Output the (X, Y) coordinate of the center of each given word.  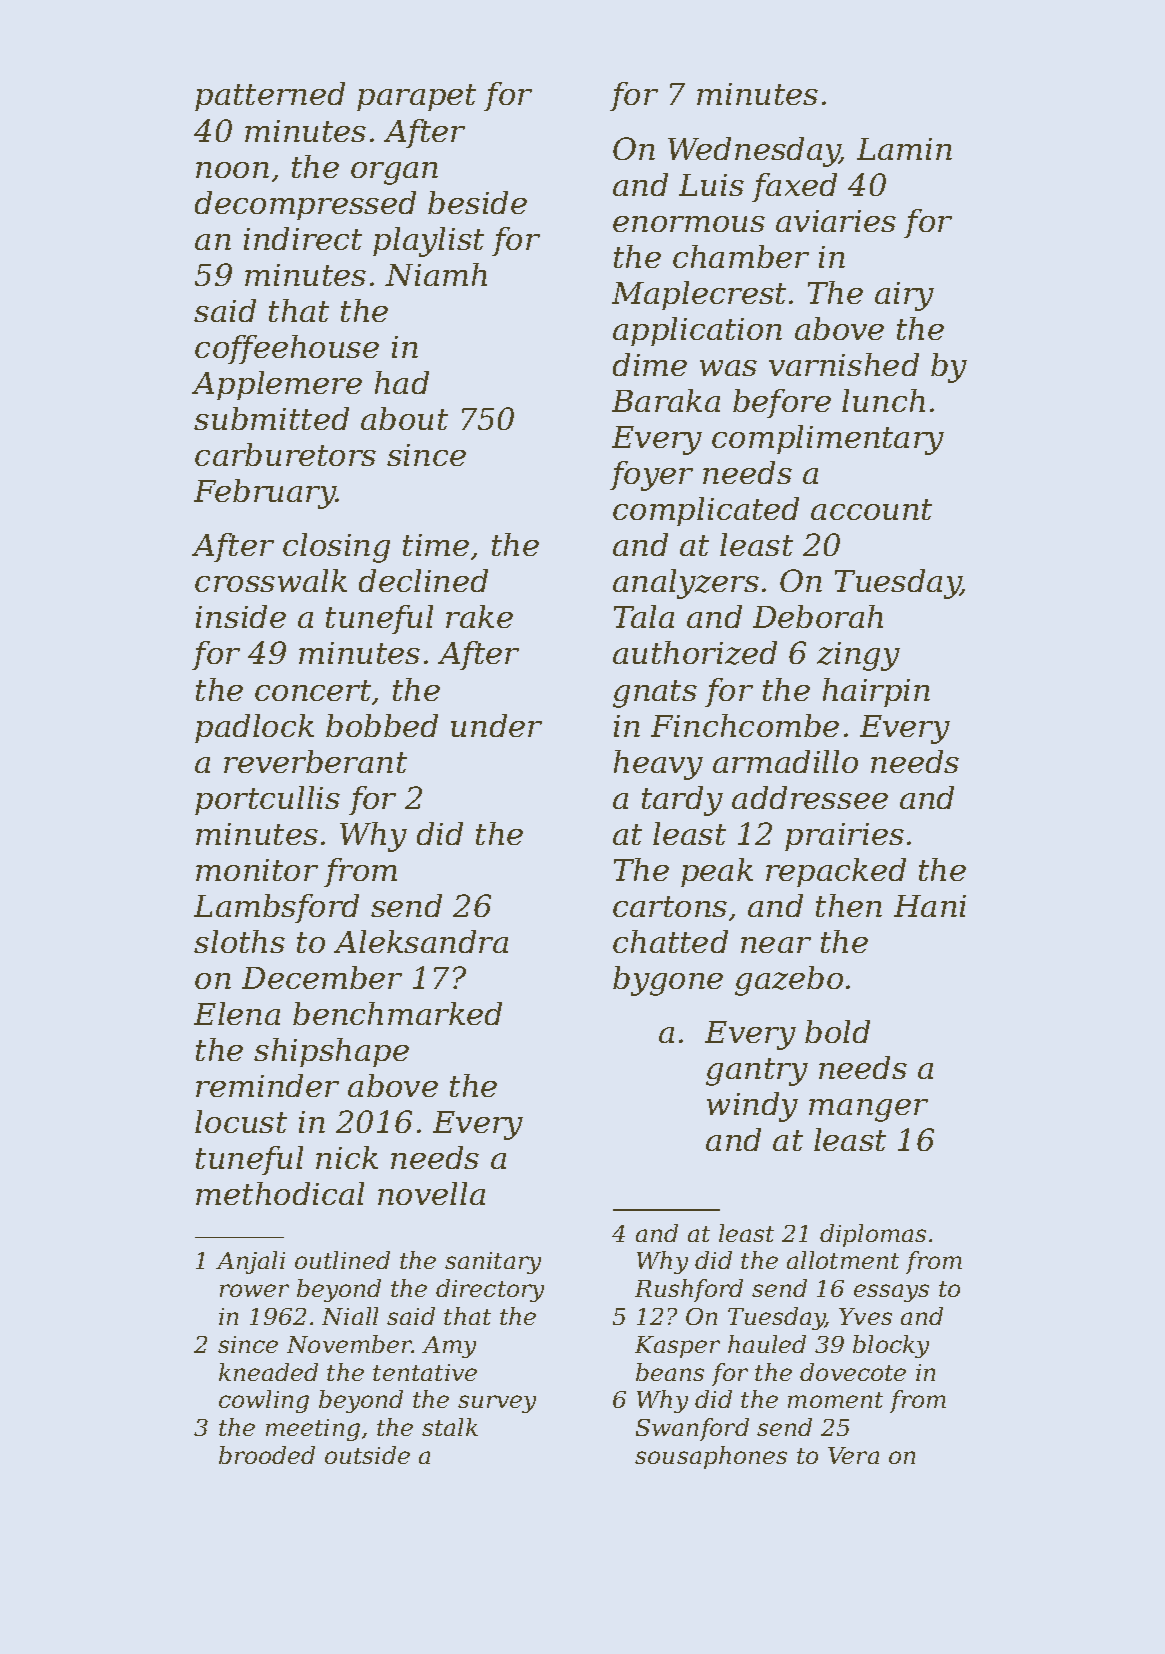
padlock (254, 728)
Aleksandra (421, 941)
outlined (342, 1260)
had (402, 382)
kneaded (268, 1372)
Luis (711, 185)
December (322, 977)
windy (752, 1107)
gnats (655, 694)
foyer (651, 476)
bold (837, 1031)
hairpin (876, 692)
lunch (883, 400)
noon (232, 170)
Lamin (904, 149)
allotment (843, 1260)
